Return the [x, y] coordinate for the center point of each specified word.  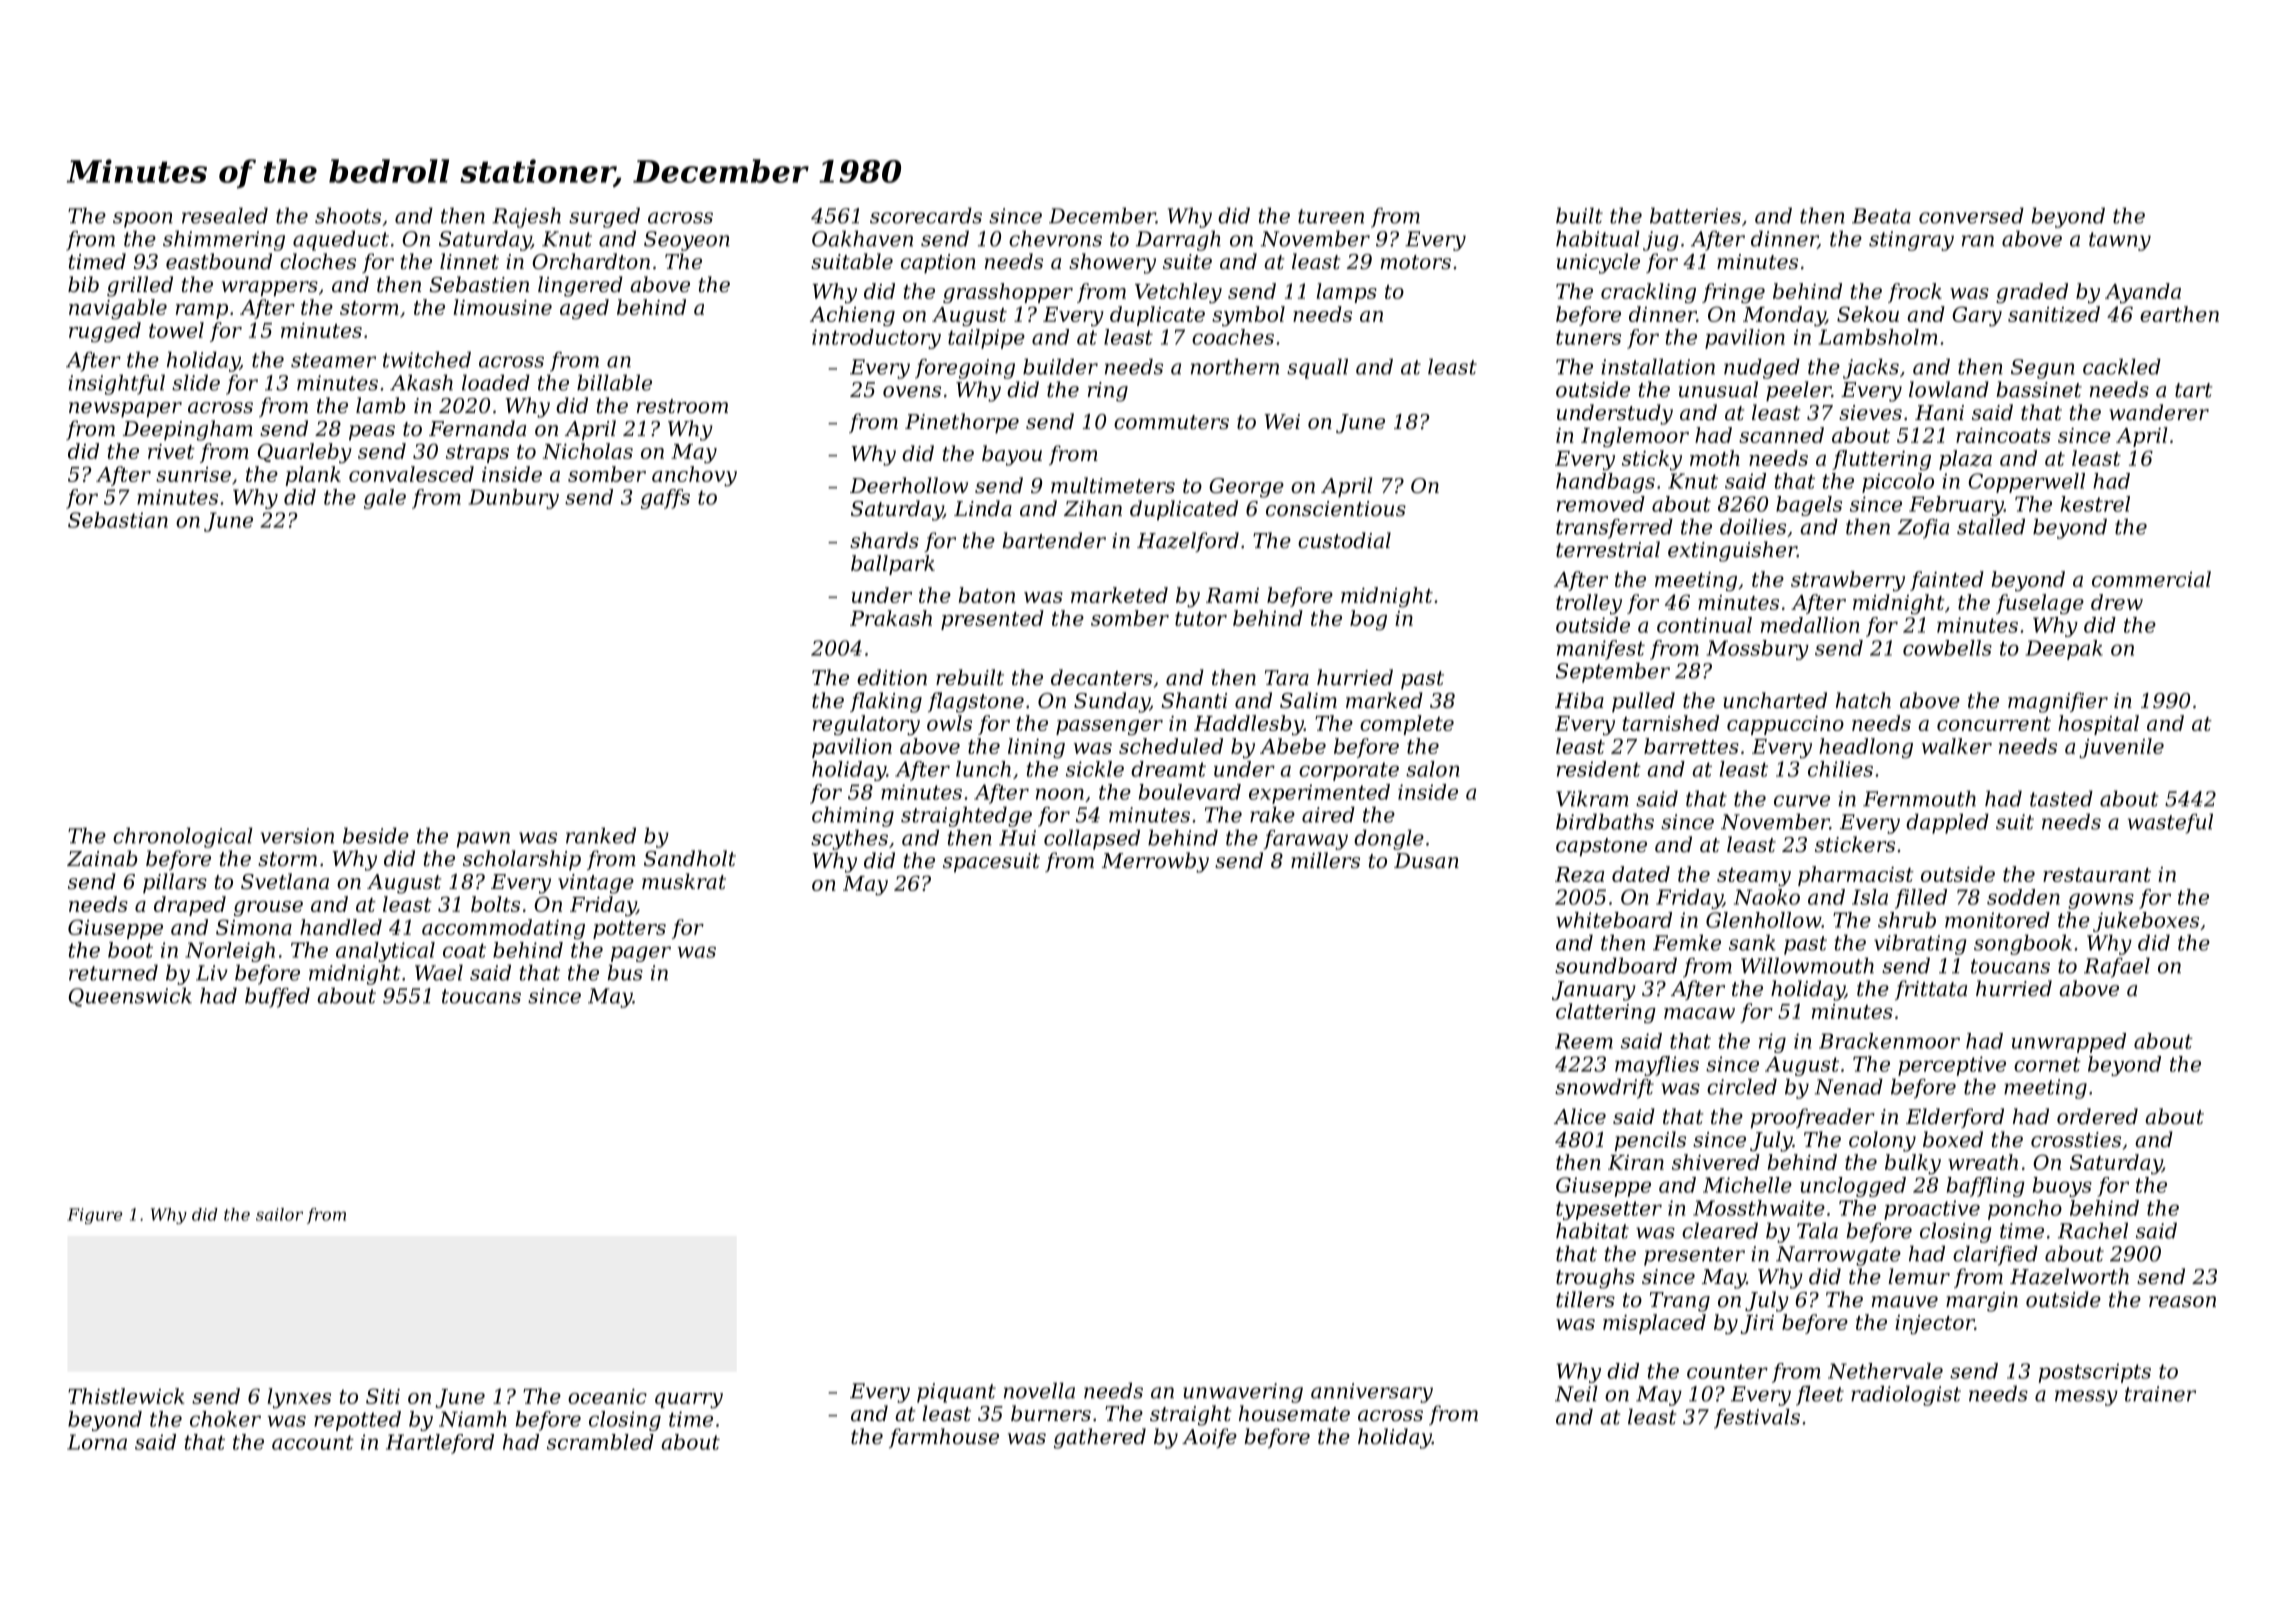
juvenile [2121, 748]
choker [225, 1419]
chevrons [1055, 238]
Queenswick [130, 997]
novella [1039, 1390]
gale [385, 499]
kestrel [2095, 504]
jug [1661, 241]
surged [604, 217]
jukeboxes [2146, 922]
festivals [1757, 1418]
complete [1407, 725]
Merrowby [1155, 862]
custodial [1344, 540]
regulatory [866, 725]
